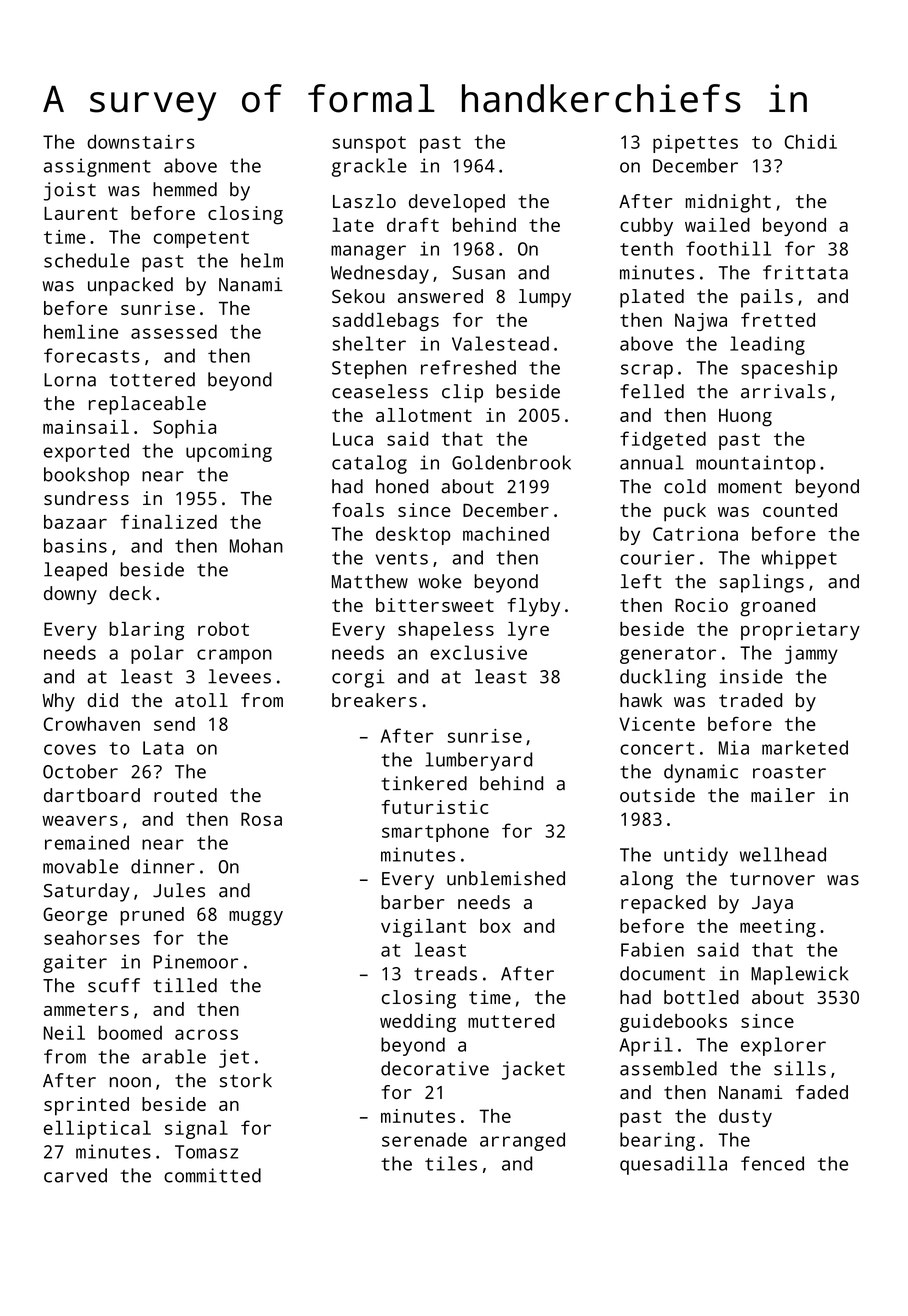 This image has height=1316, width=908. What do you see at coordinates (695, 144) in the image?
I see `pipettes` at bounding box center [695, 144].
